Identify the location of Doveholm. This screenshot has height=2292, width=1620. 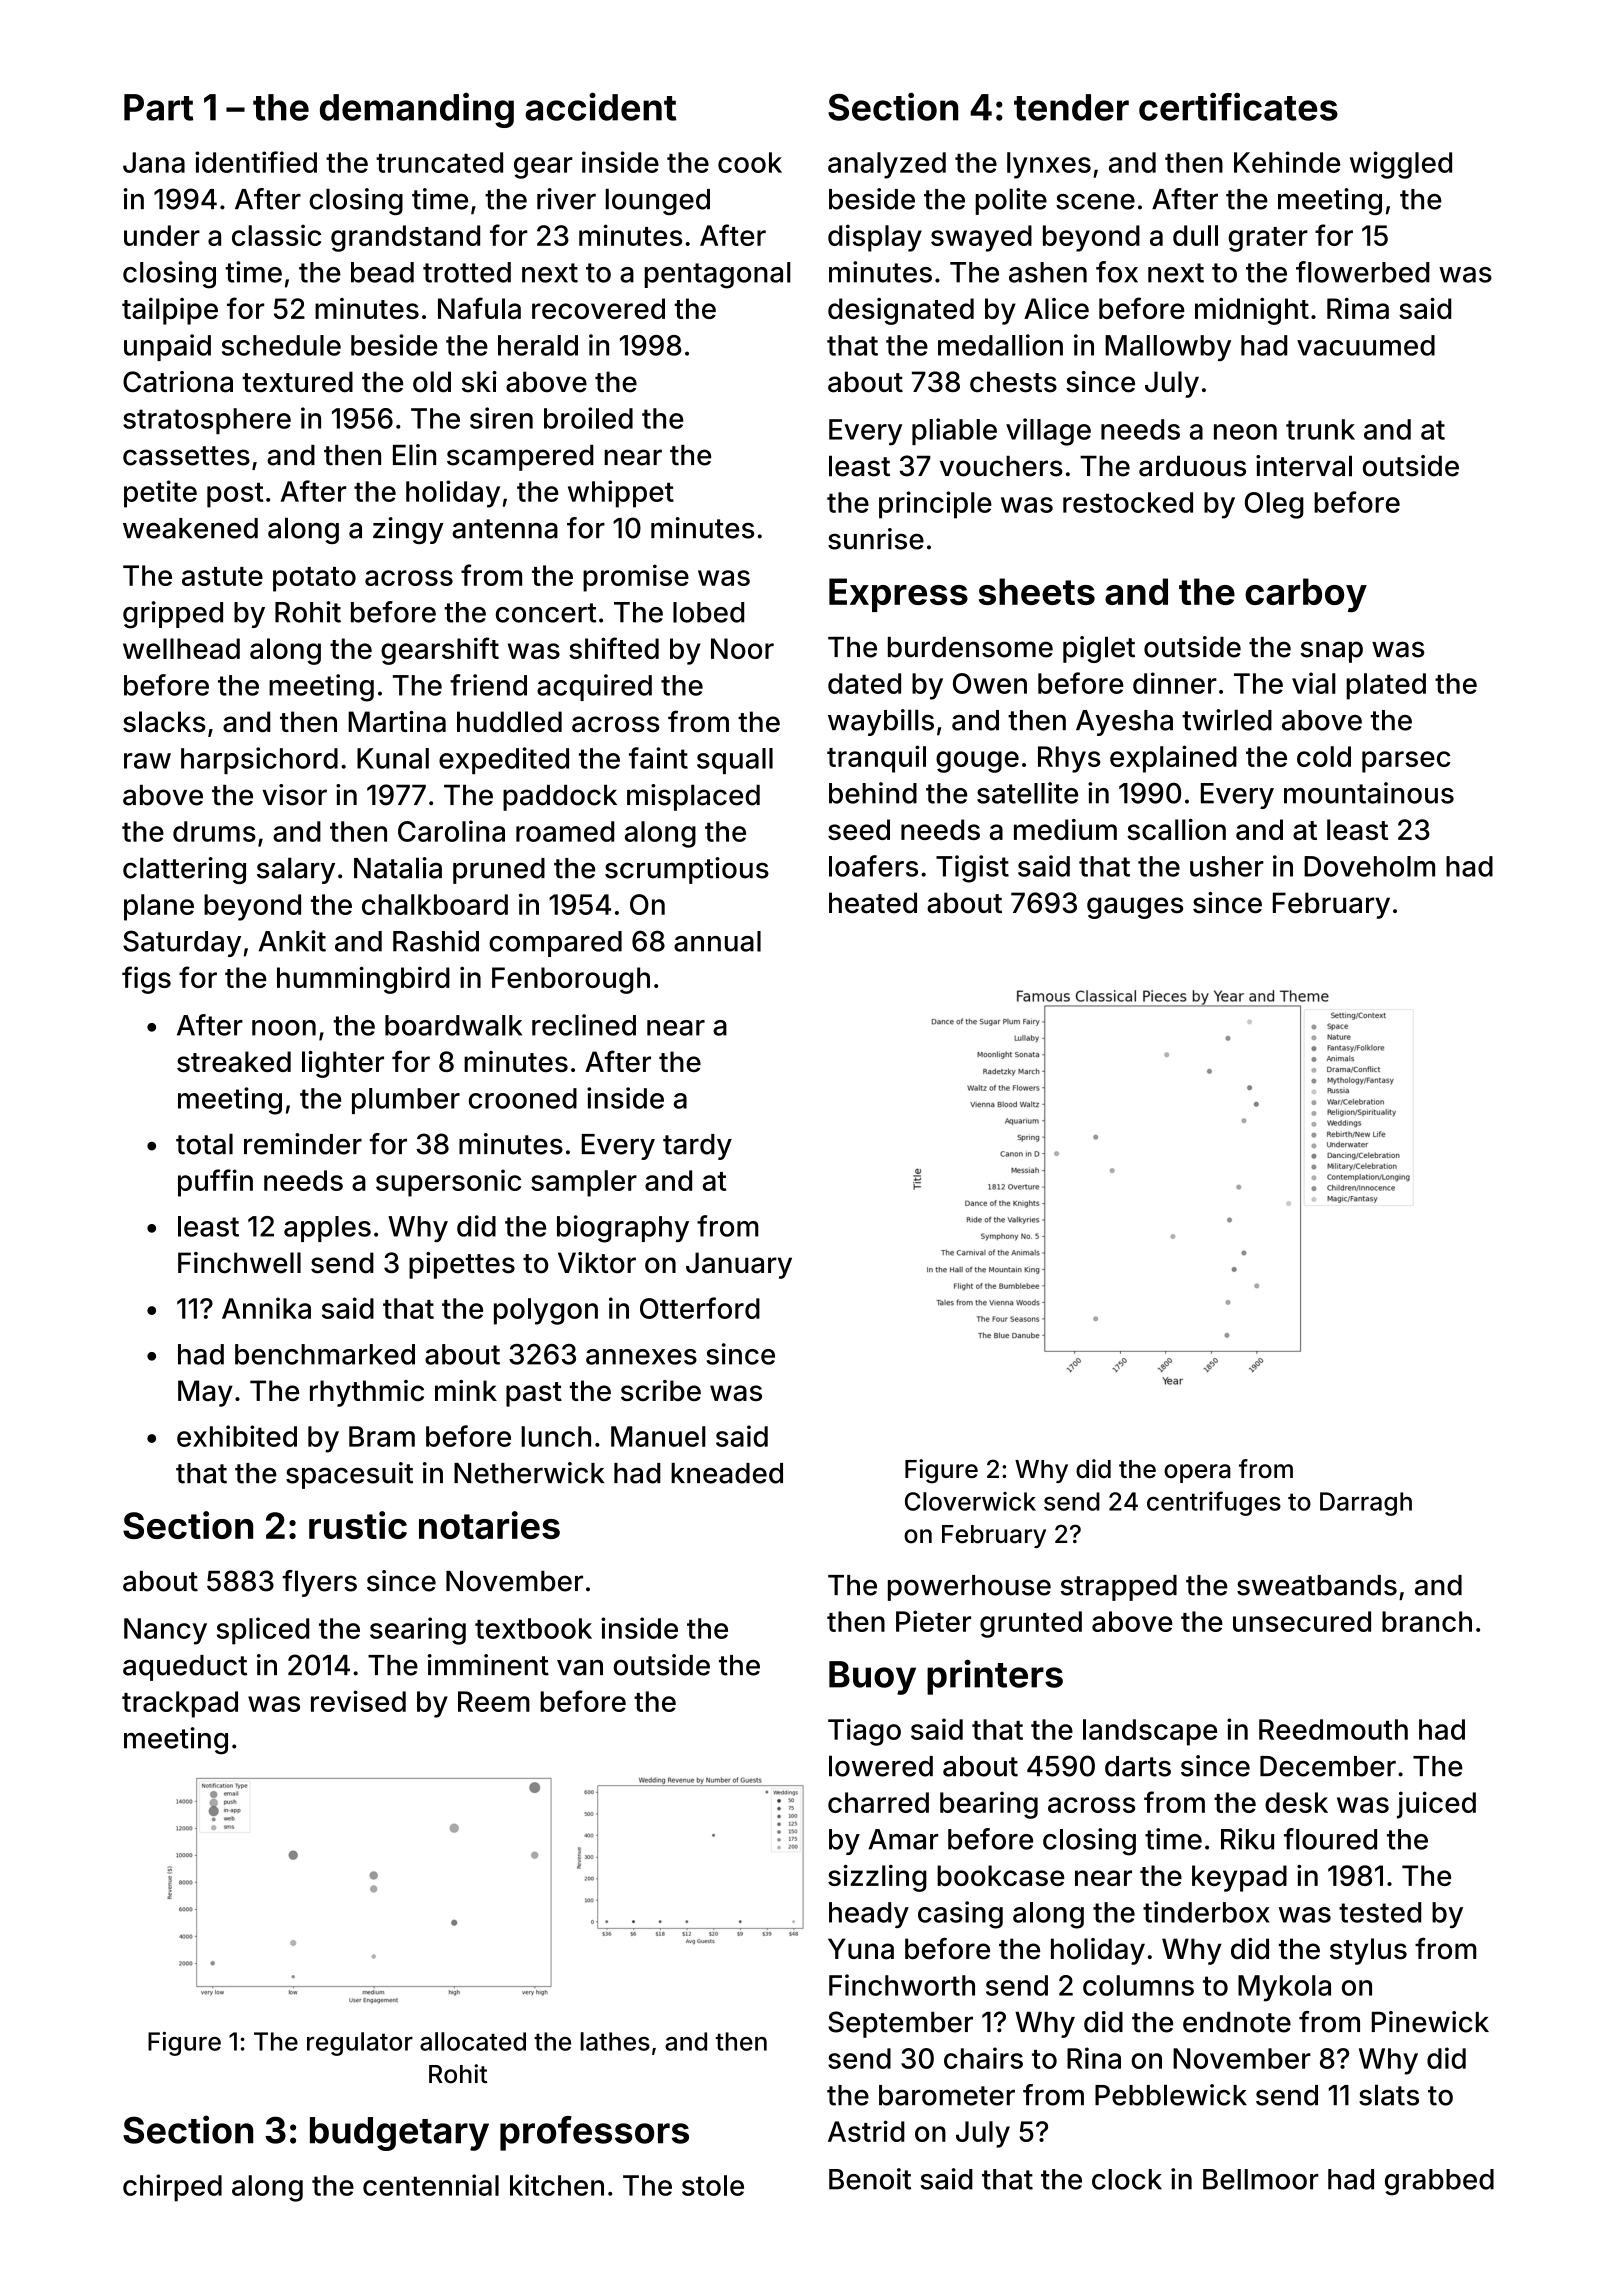
(1369, 866).
